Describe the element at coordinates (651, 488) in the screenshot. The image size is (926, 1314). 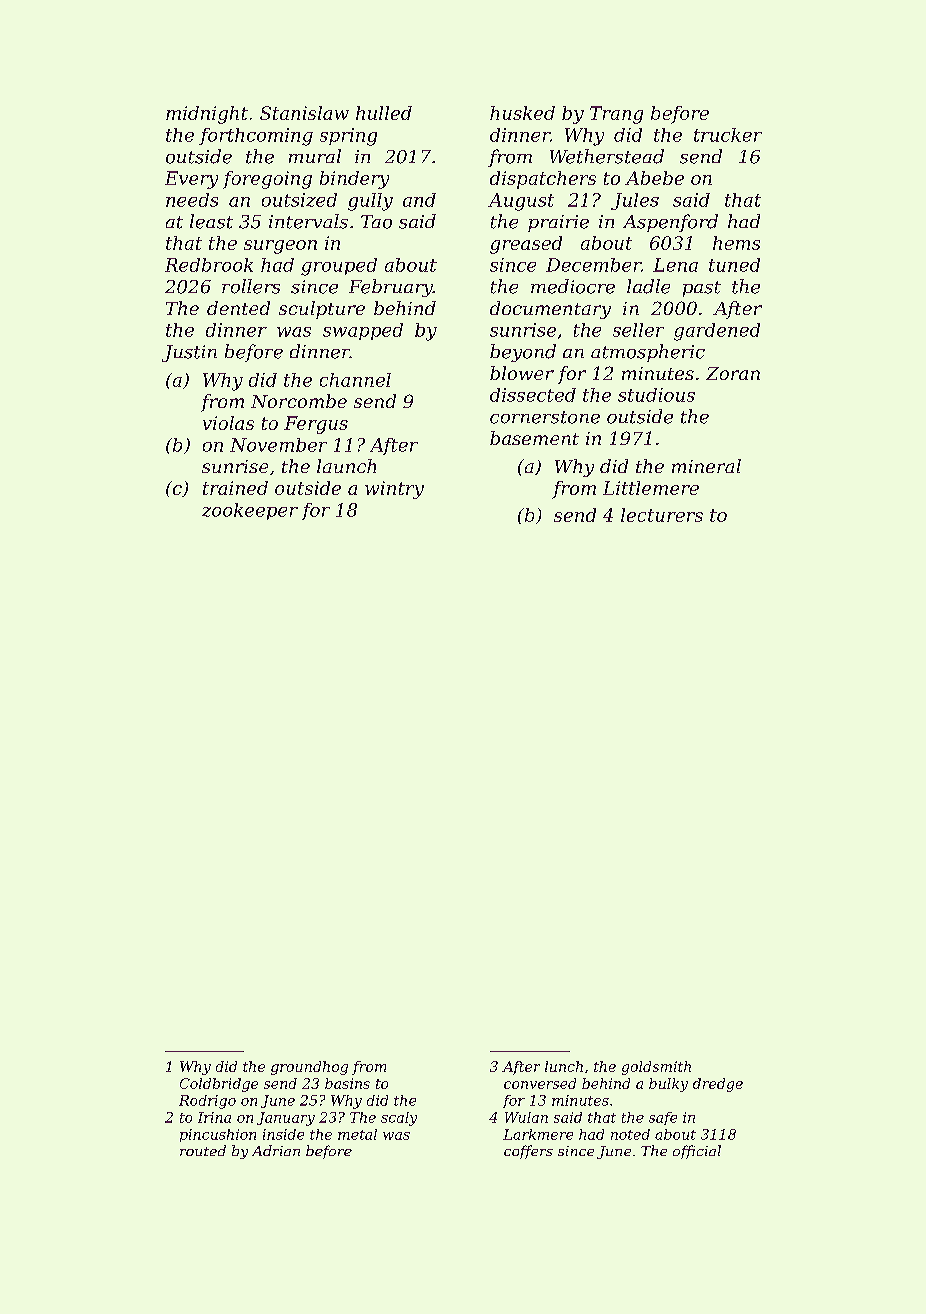
I see `Littlemere` at that location.
